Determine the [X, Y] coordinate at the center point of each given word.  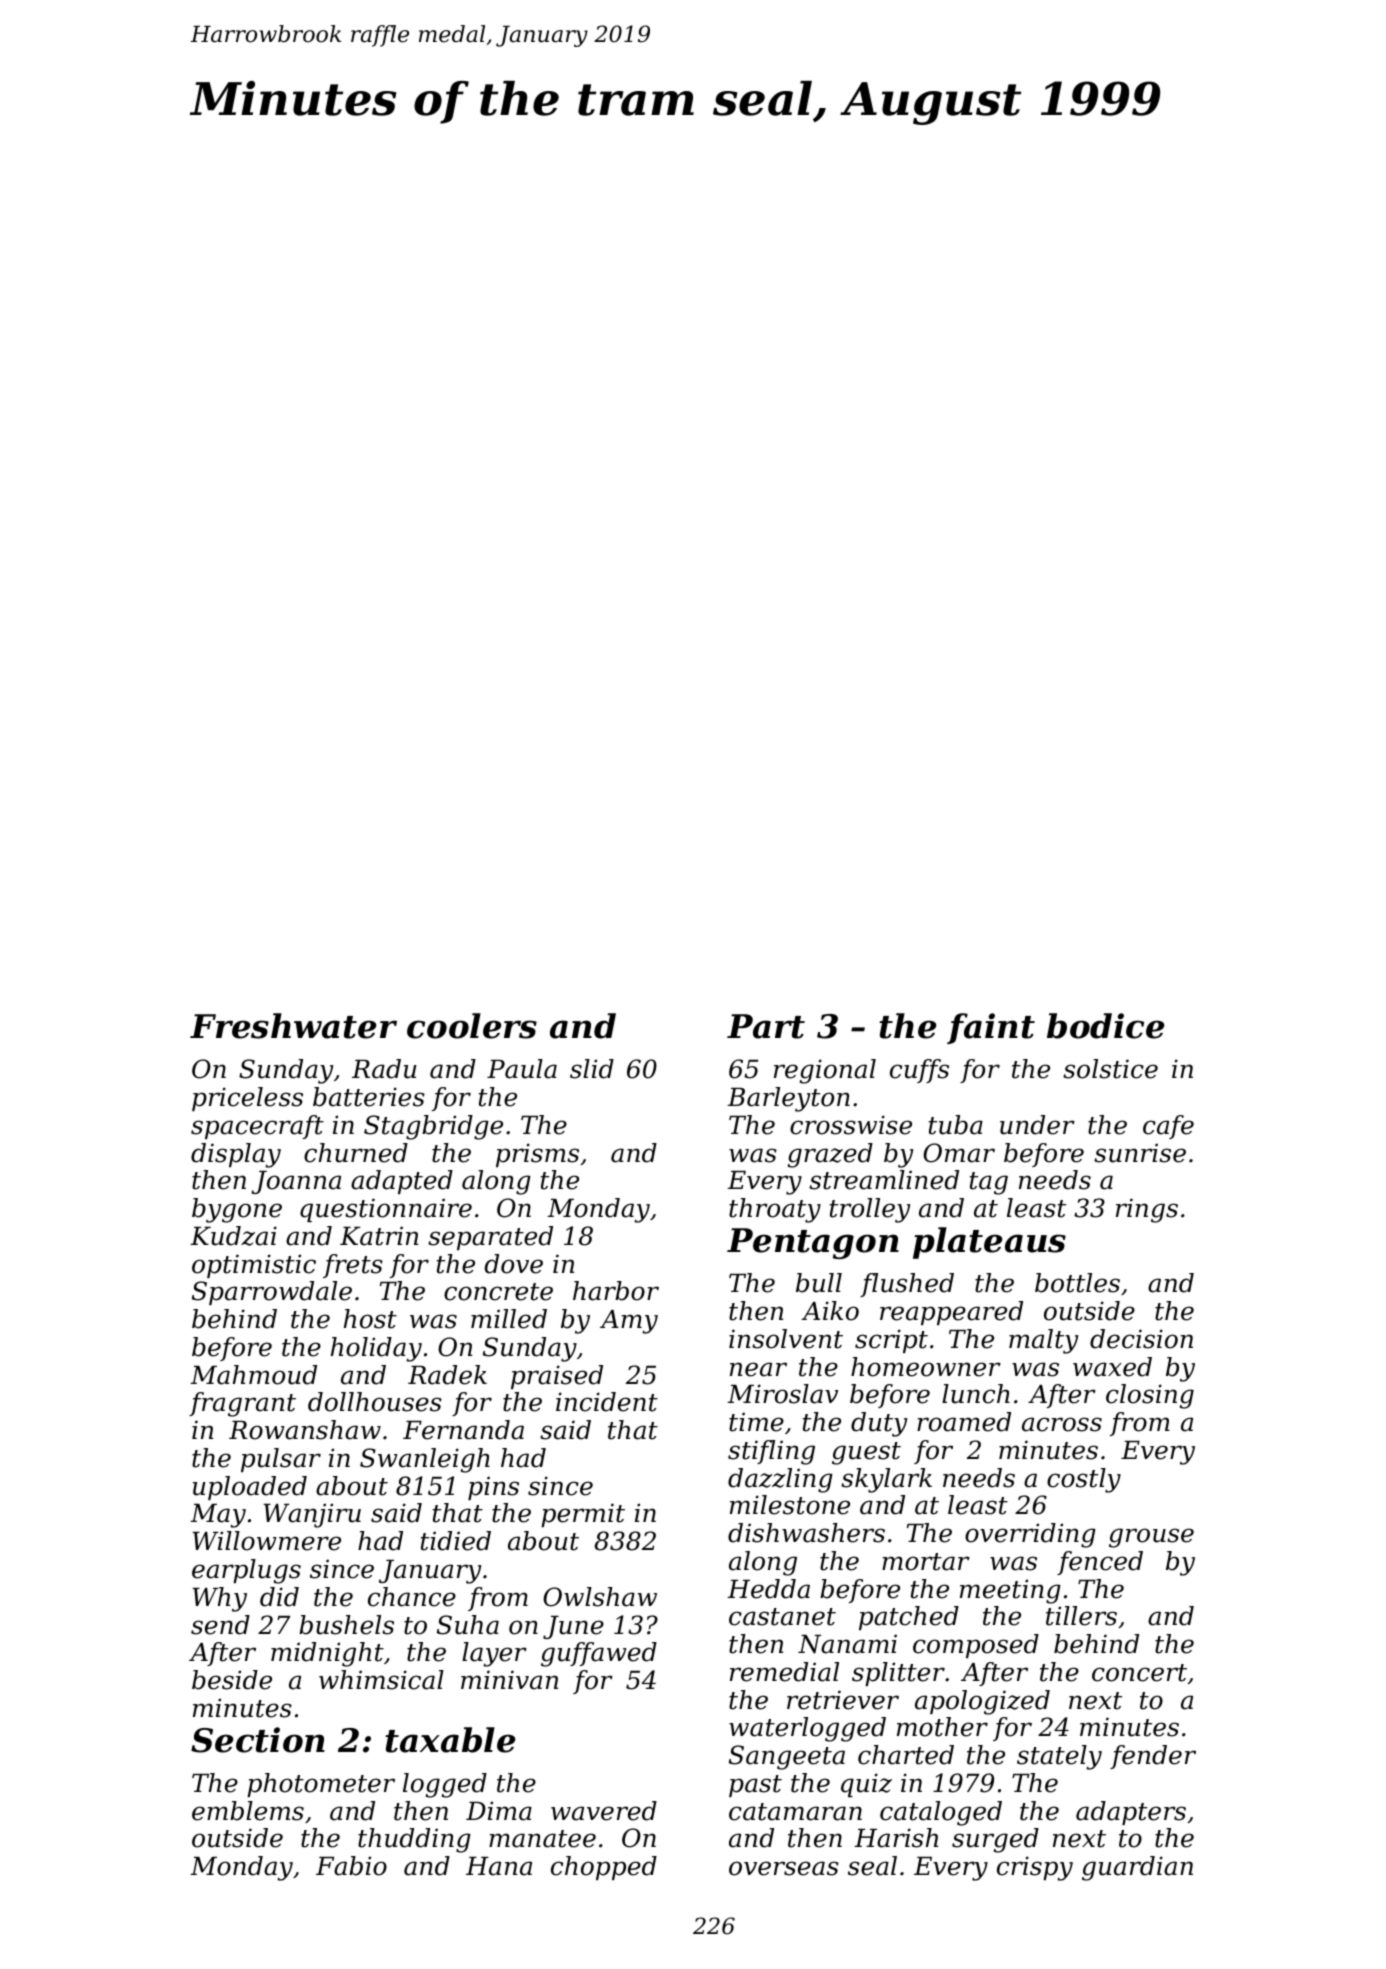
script [891, 1341]
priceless [247, 1099]
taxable [450, 1740]
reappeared [951, 1313]
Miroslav [782, 1394]
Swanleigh [425, 1460]
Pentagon [813, 1243]
